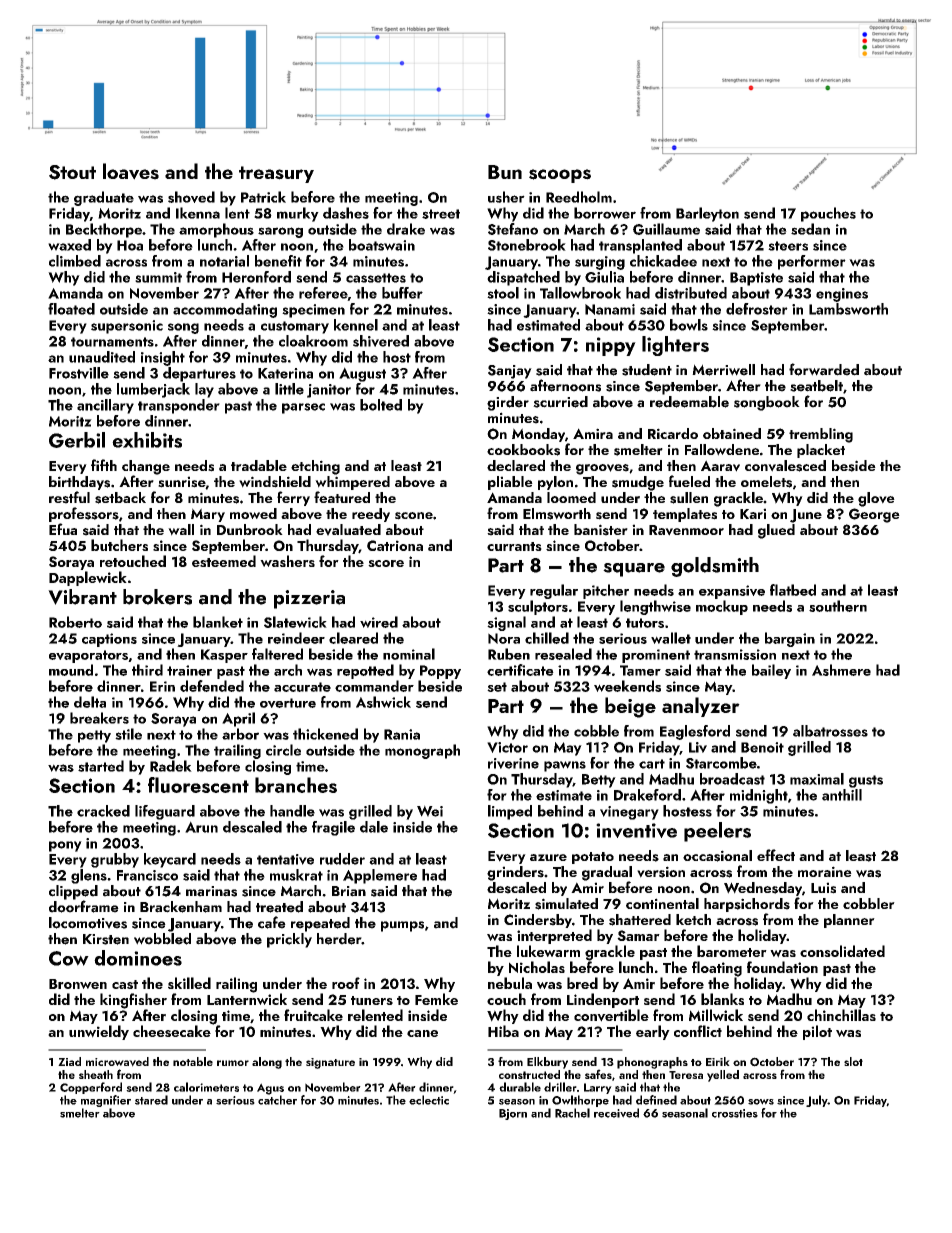 The width and height of the image is (952, 1233). What do you see at coordinates (513, 1114) in the image?
I see `Bjorn` at bounding box center [513, 1114].
